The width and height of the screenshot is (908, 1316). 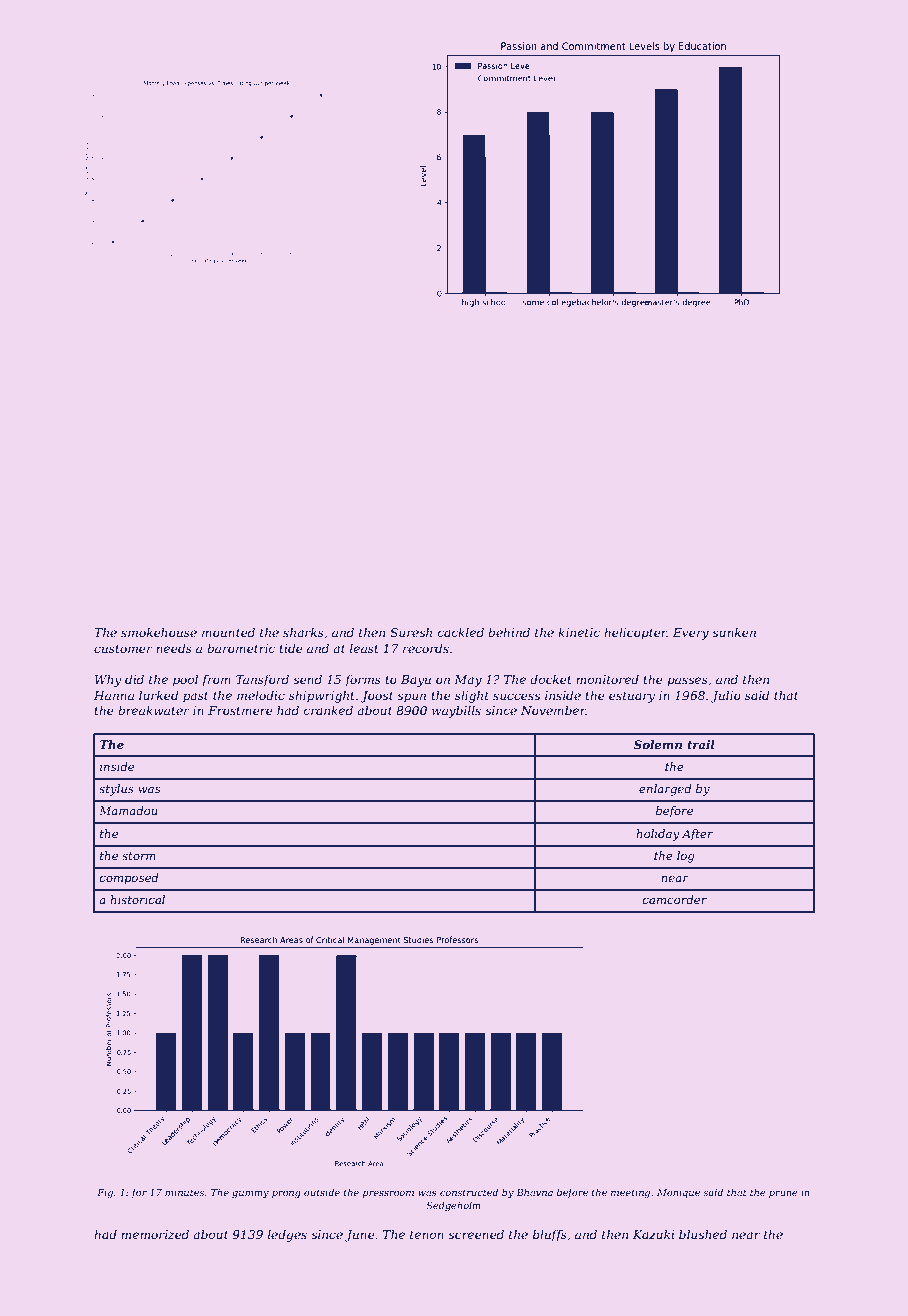 What do you see at coordinates (116, 790) in the screenshot?
I see `stylus` at bounding box center [116, 790].
